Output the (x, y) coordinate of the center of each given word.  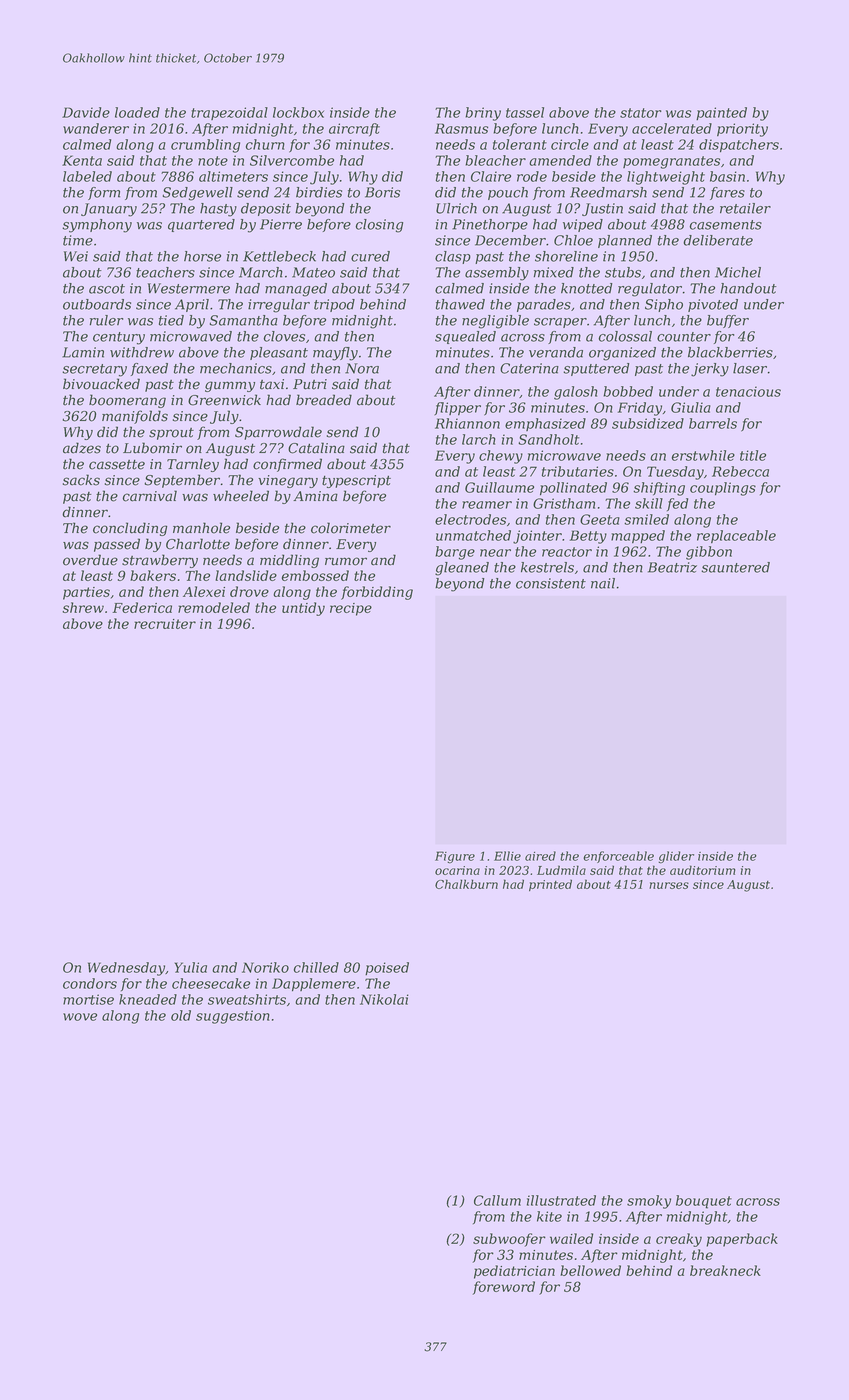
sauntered (735, 567)
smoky (649, 1202)
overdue (90, 560)
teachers (165, 272)
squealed (465, 337)
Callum (497, 1200)
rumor (346, 561)
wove (80, 1017)
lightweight (666, 178)
